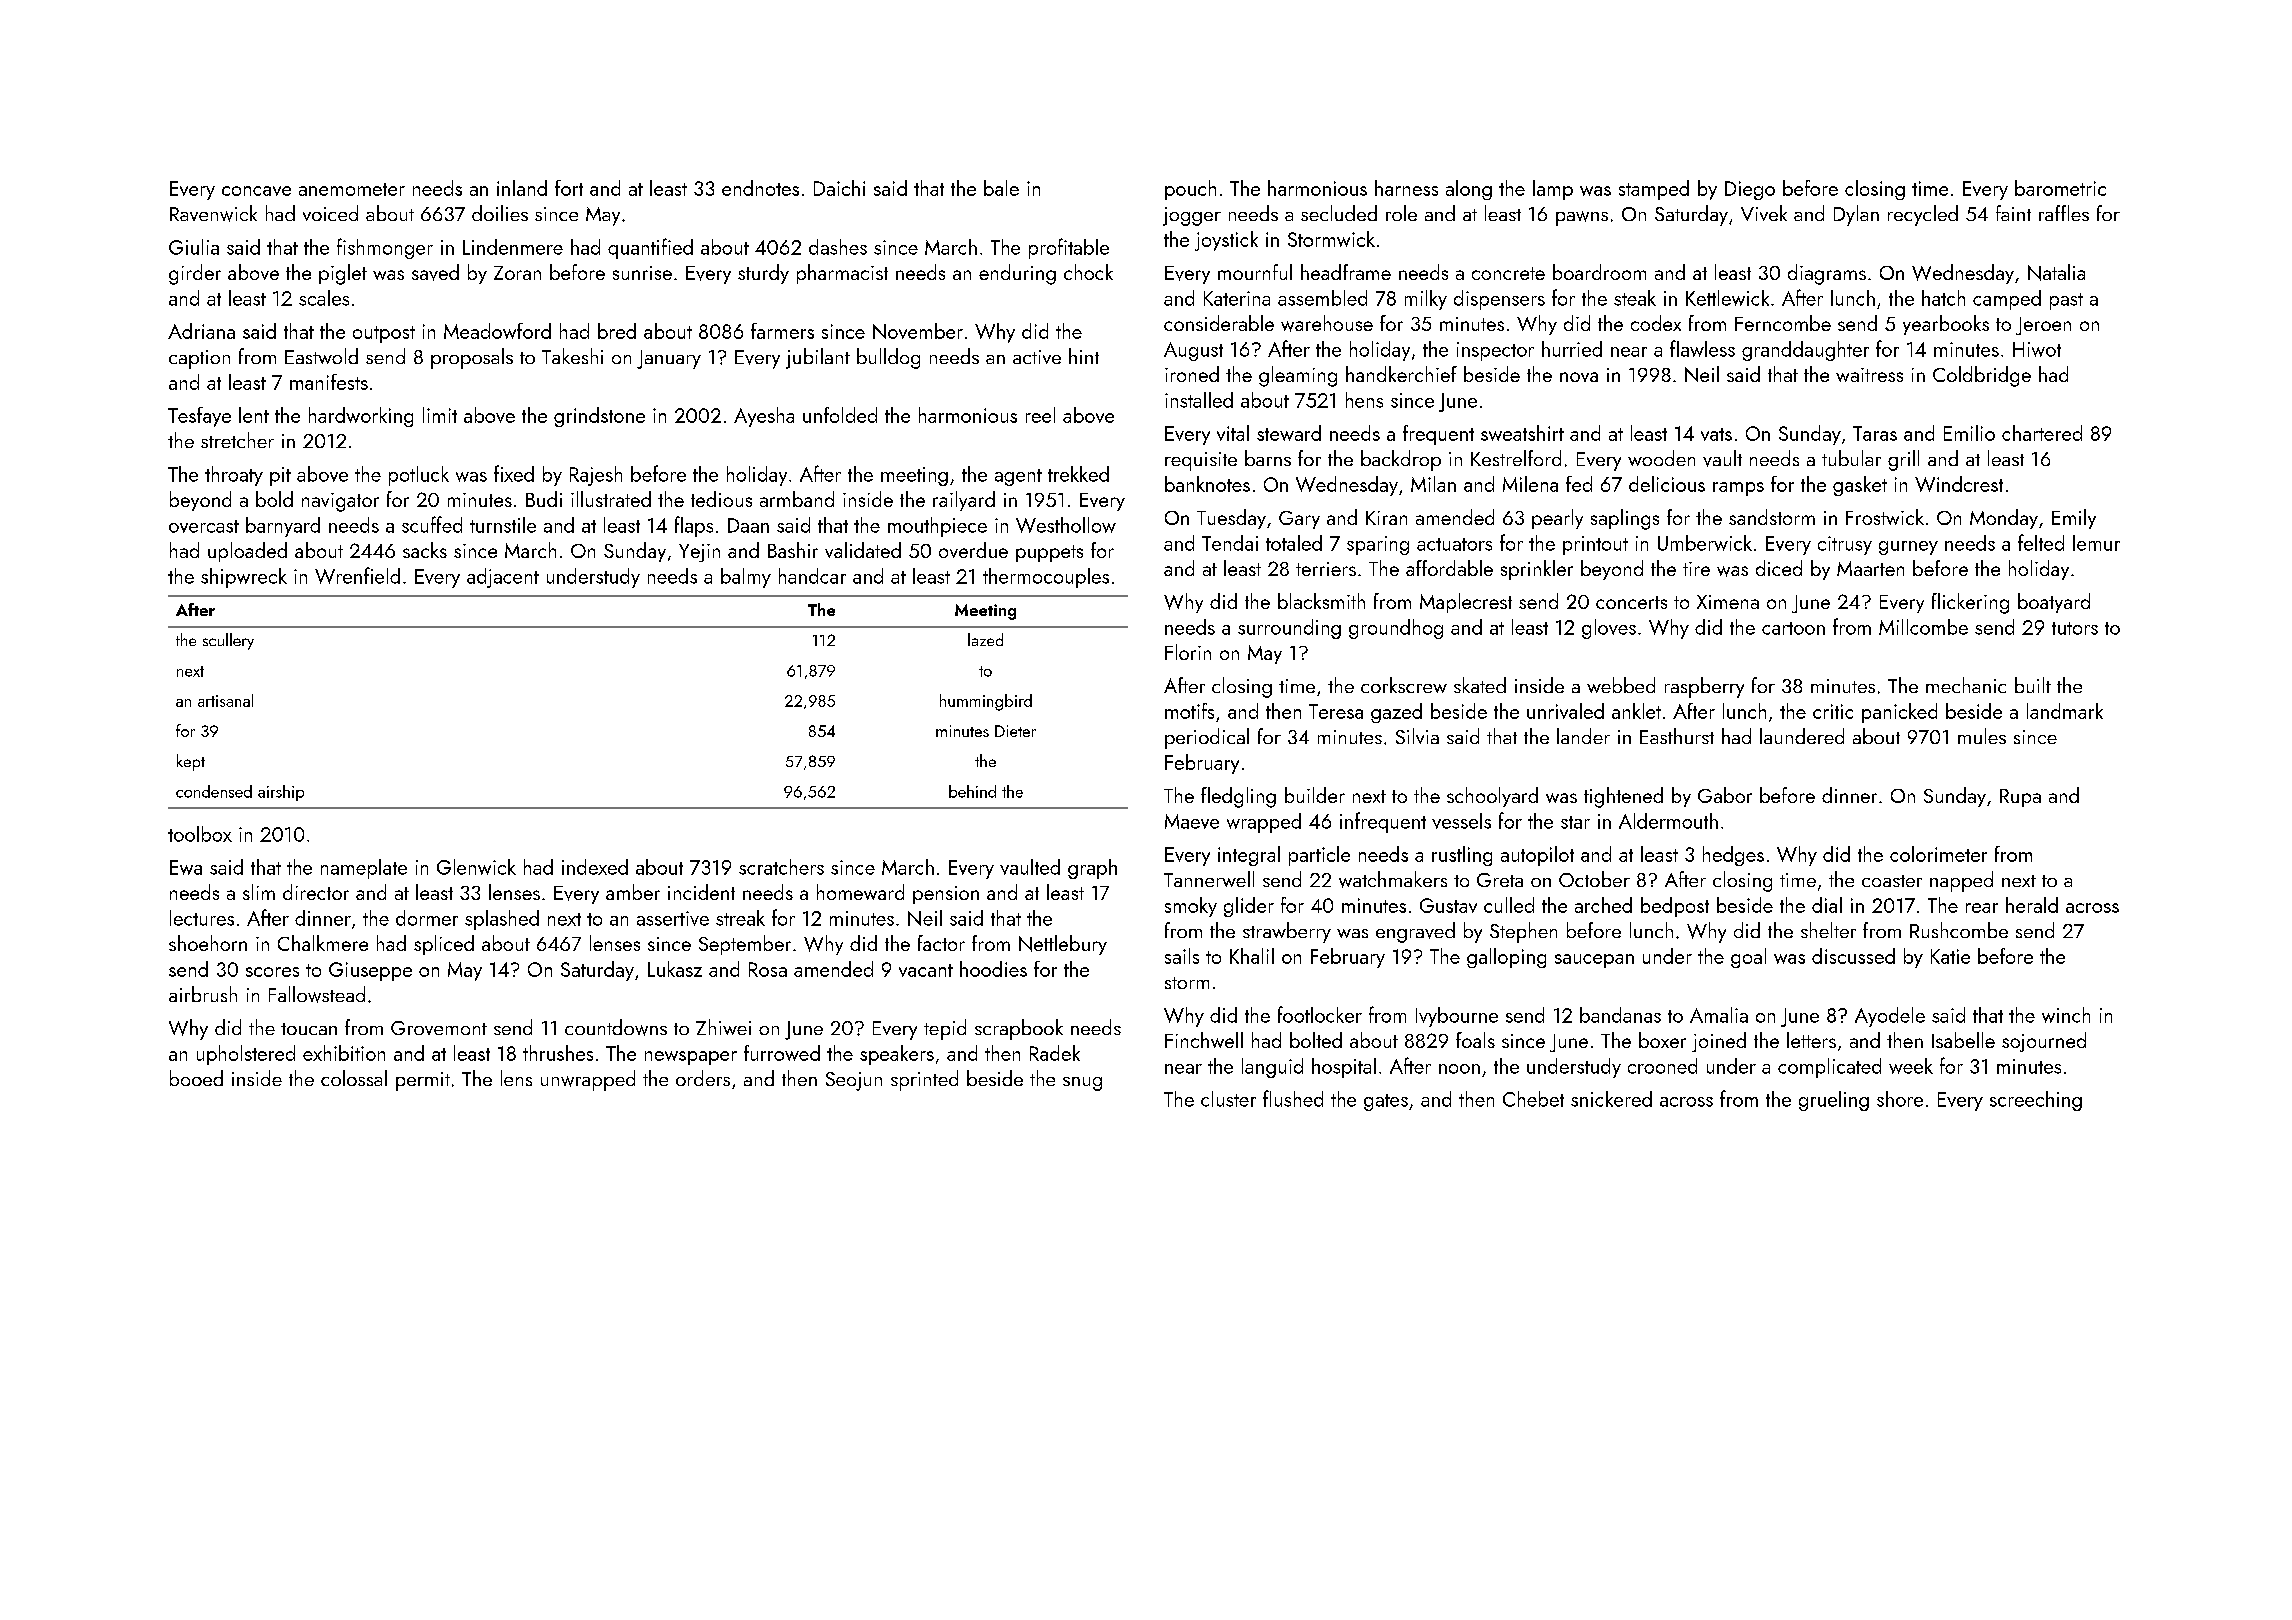  What do you see at coordinates (1492, 797) in the screenshot?
I see `schoolyard` at bounding box center [1492, 797].
